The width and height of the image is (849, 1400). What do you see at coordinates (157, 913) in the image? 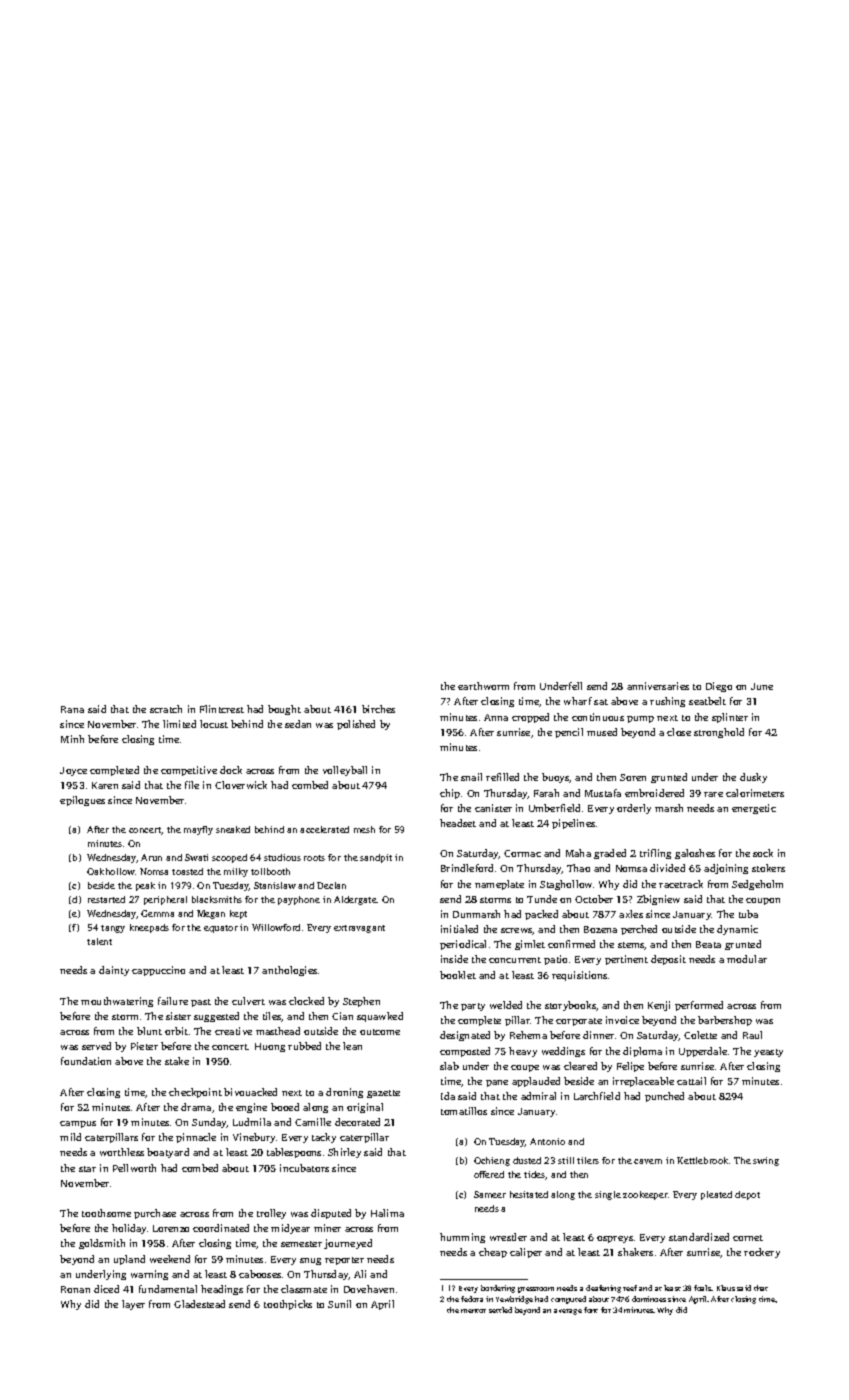
I see `Gemma` at bounding box center [157, 913].
